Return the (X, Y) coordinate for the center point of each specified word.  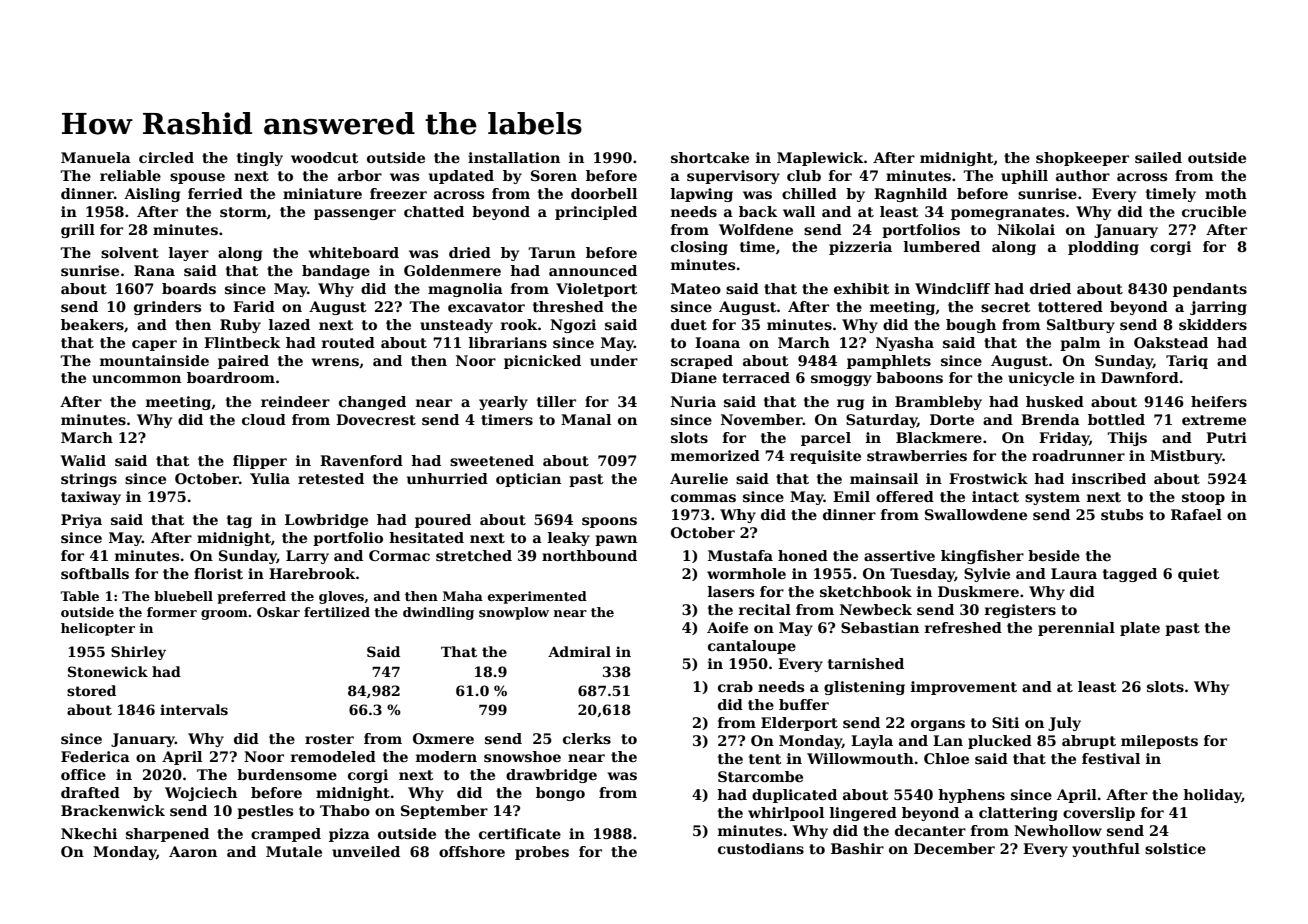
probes (542, 853)
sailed (1158, 157)
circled (166, 157)
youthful (1106, 850)
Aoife (727, 627)
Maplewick (820, 159)
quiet (1199, 575)
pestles (265, 812)
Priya (81, 521)
